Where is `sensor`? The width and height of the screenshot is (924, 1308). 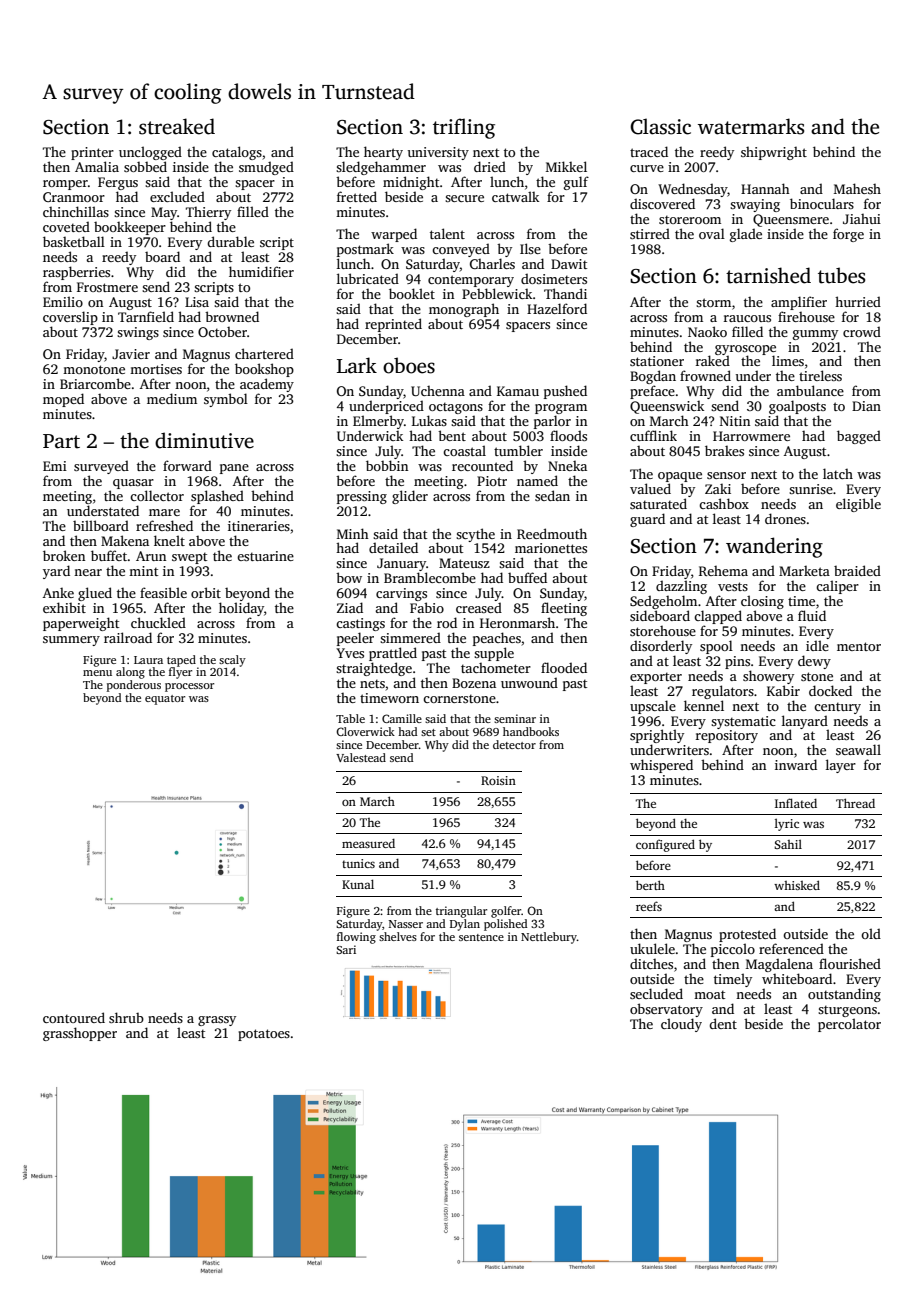
sensor is located at coordinates (726, 475).
